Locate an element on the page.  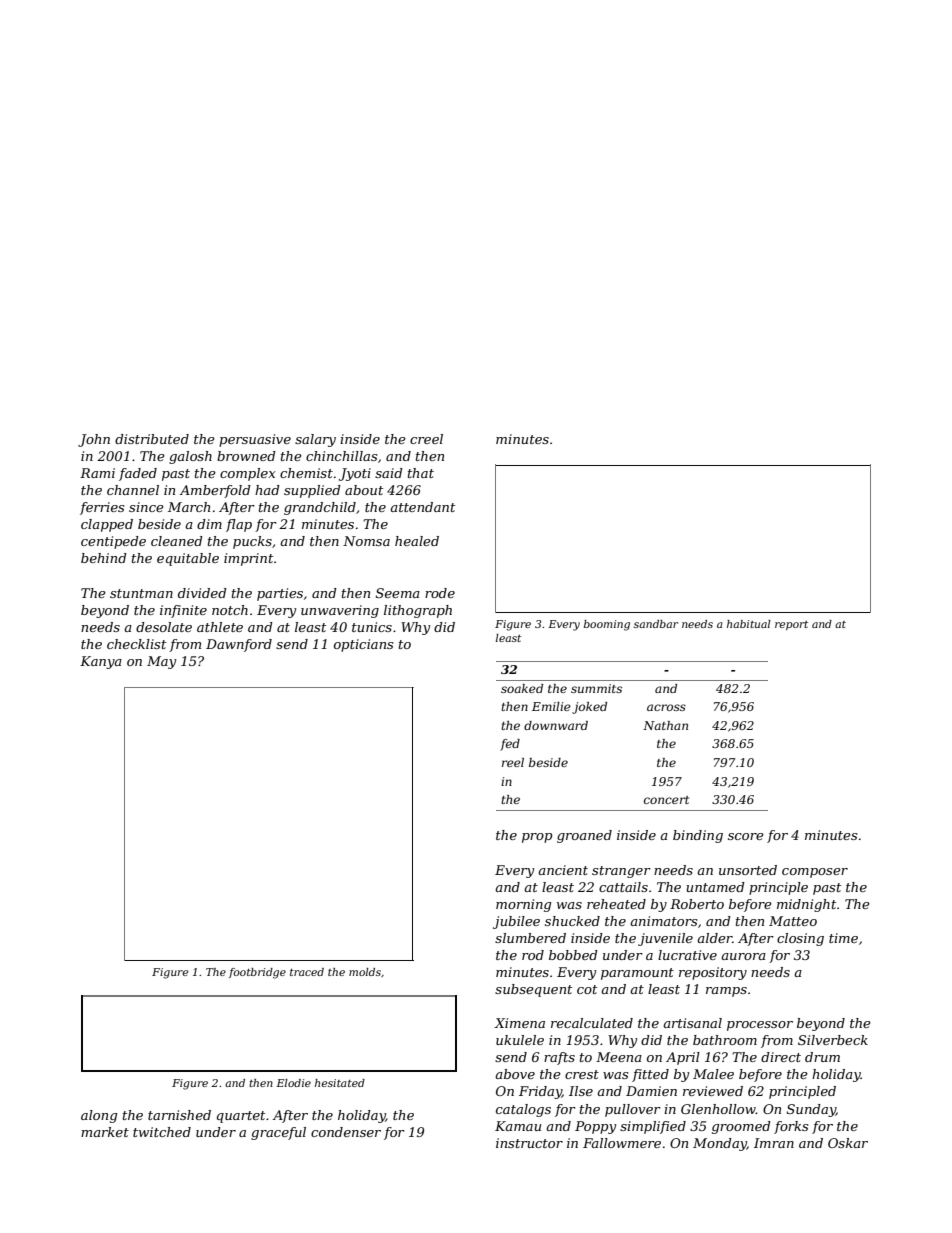
Seema is located at coordinates (398, 593).
